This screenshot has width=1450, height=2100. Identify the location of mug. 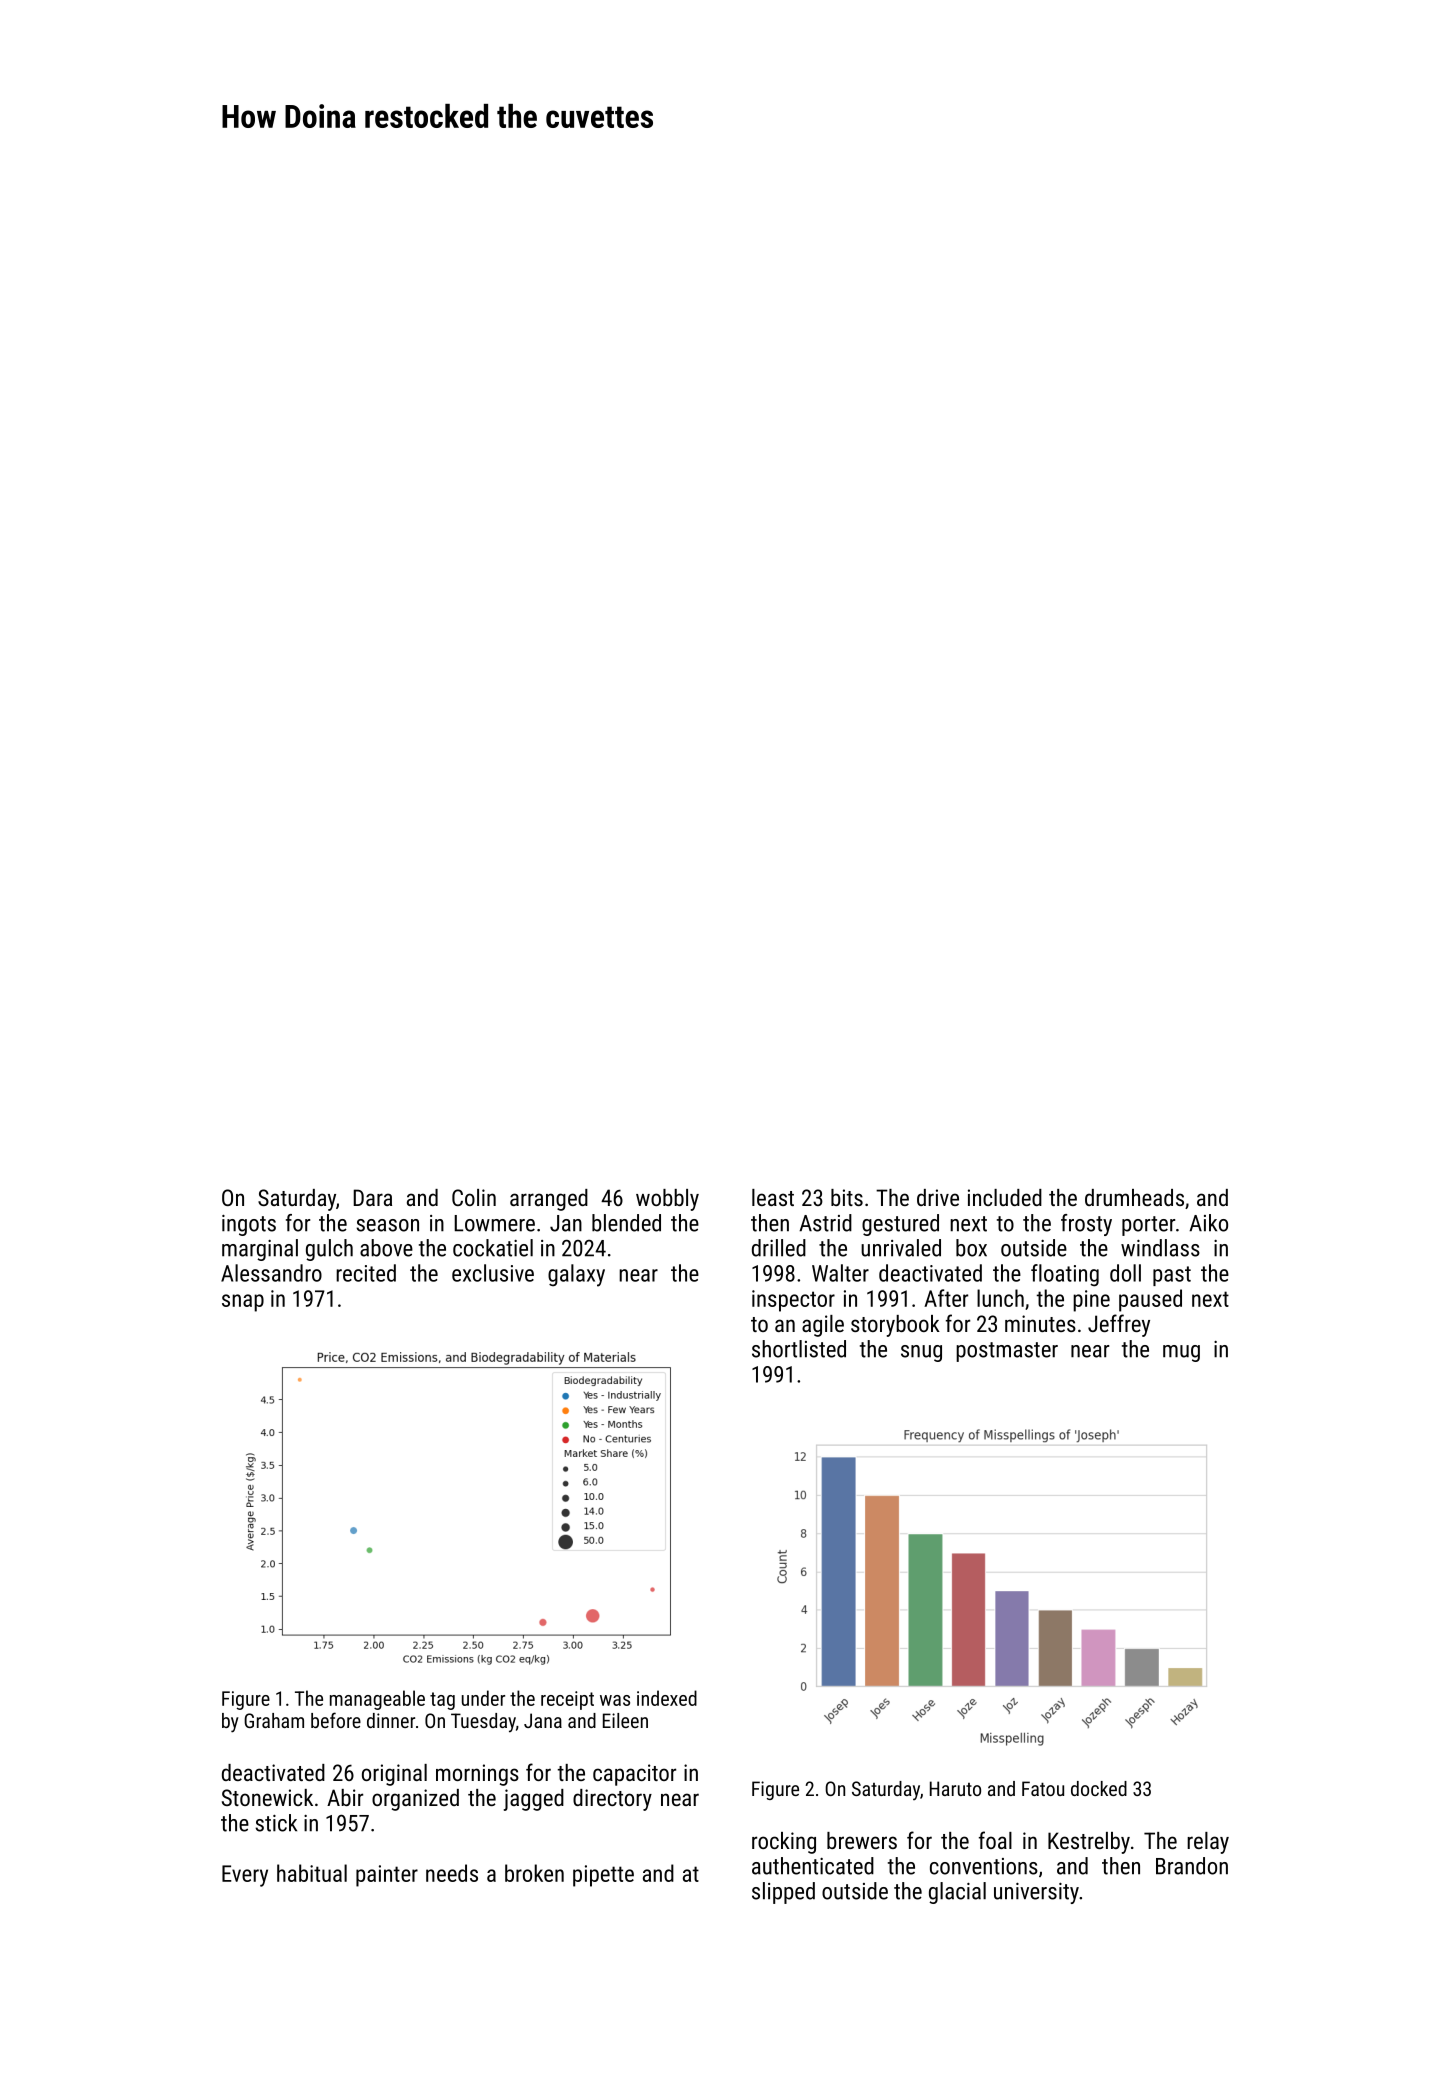
(1181, 1353).
